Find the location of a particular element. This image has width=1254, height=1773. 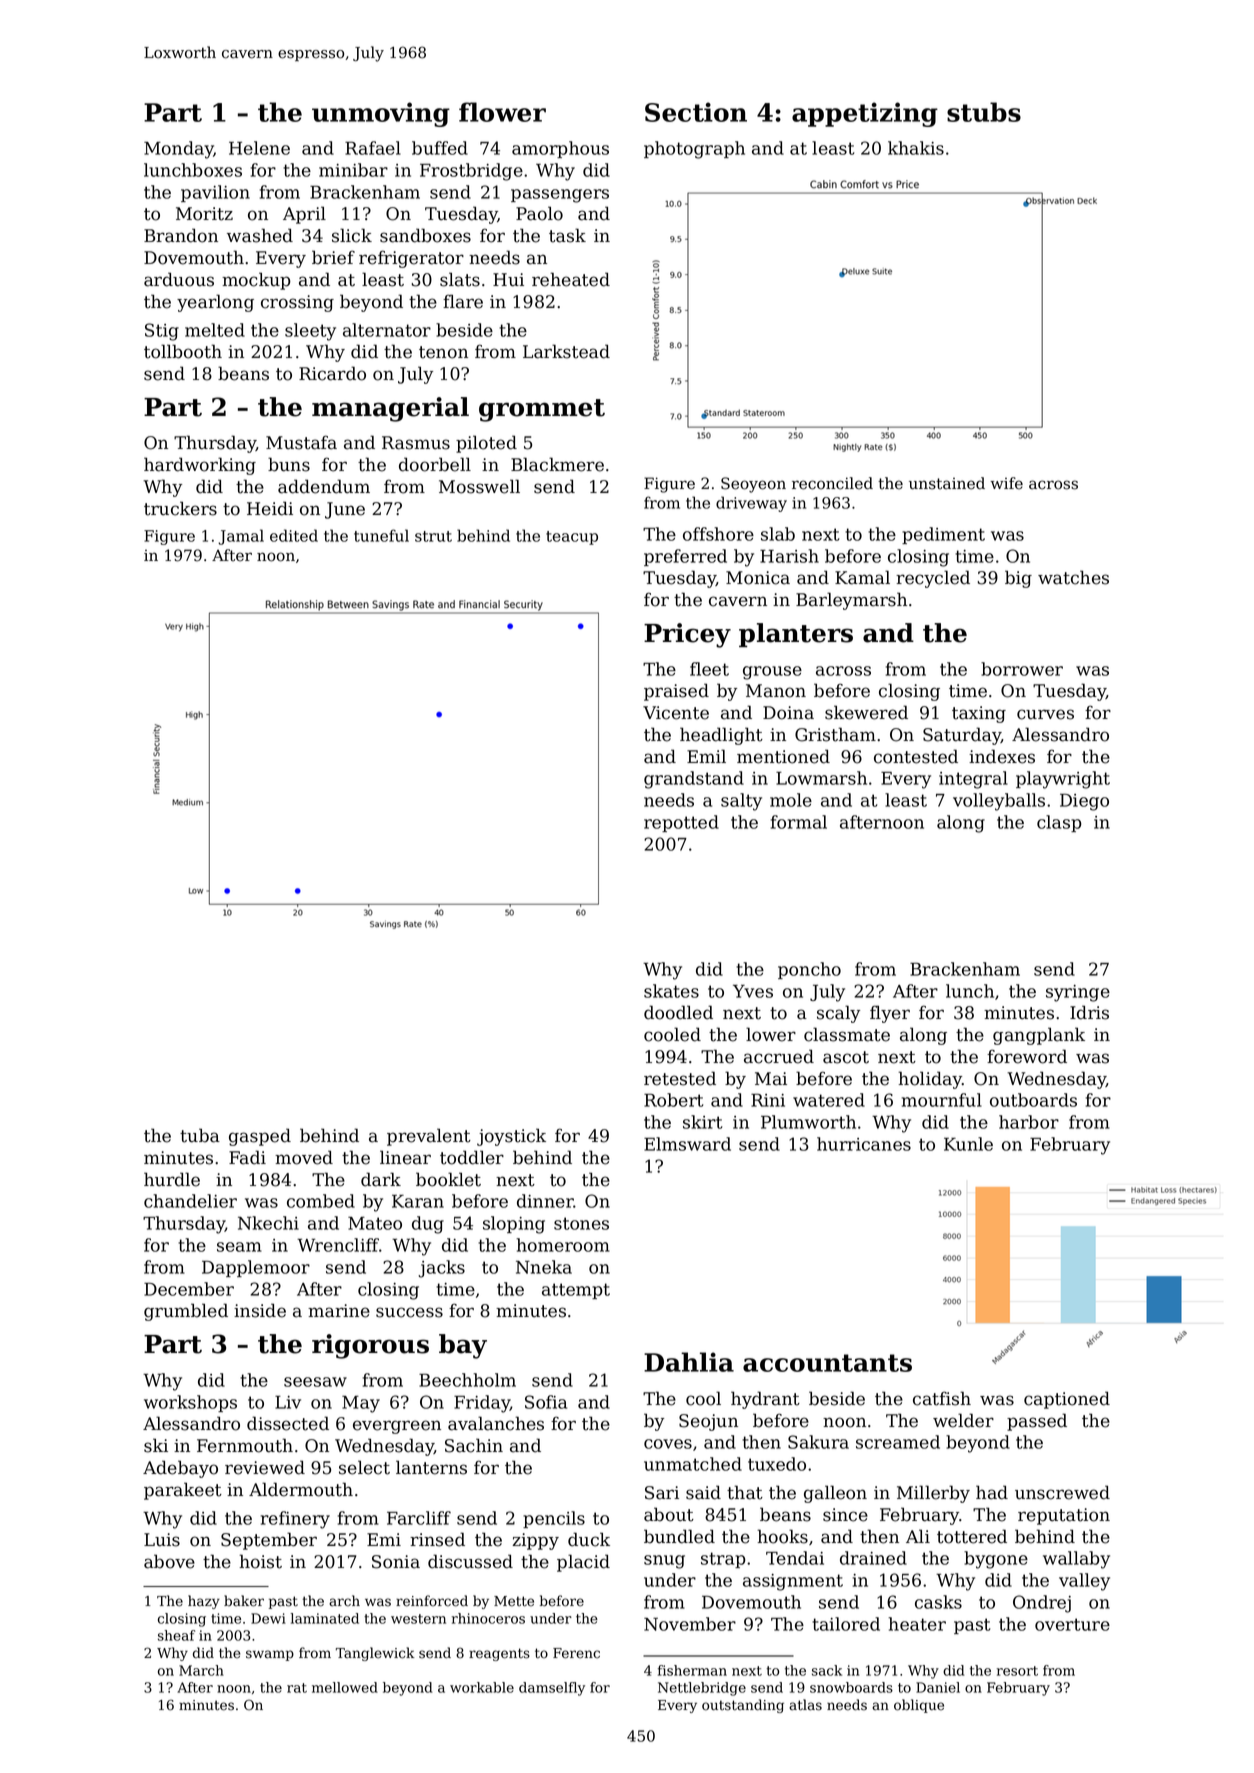

Ricardo is located at coordinates (332, 373).
